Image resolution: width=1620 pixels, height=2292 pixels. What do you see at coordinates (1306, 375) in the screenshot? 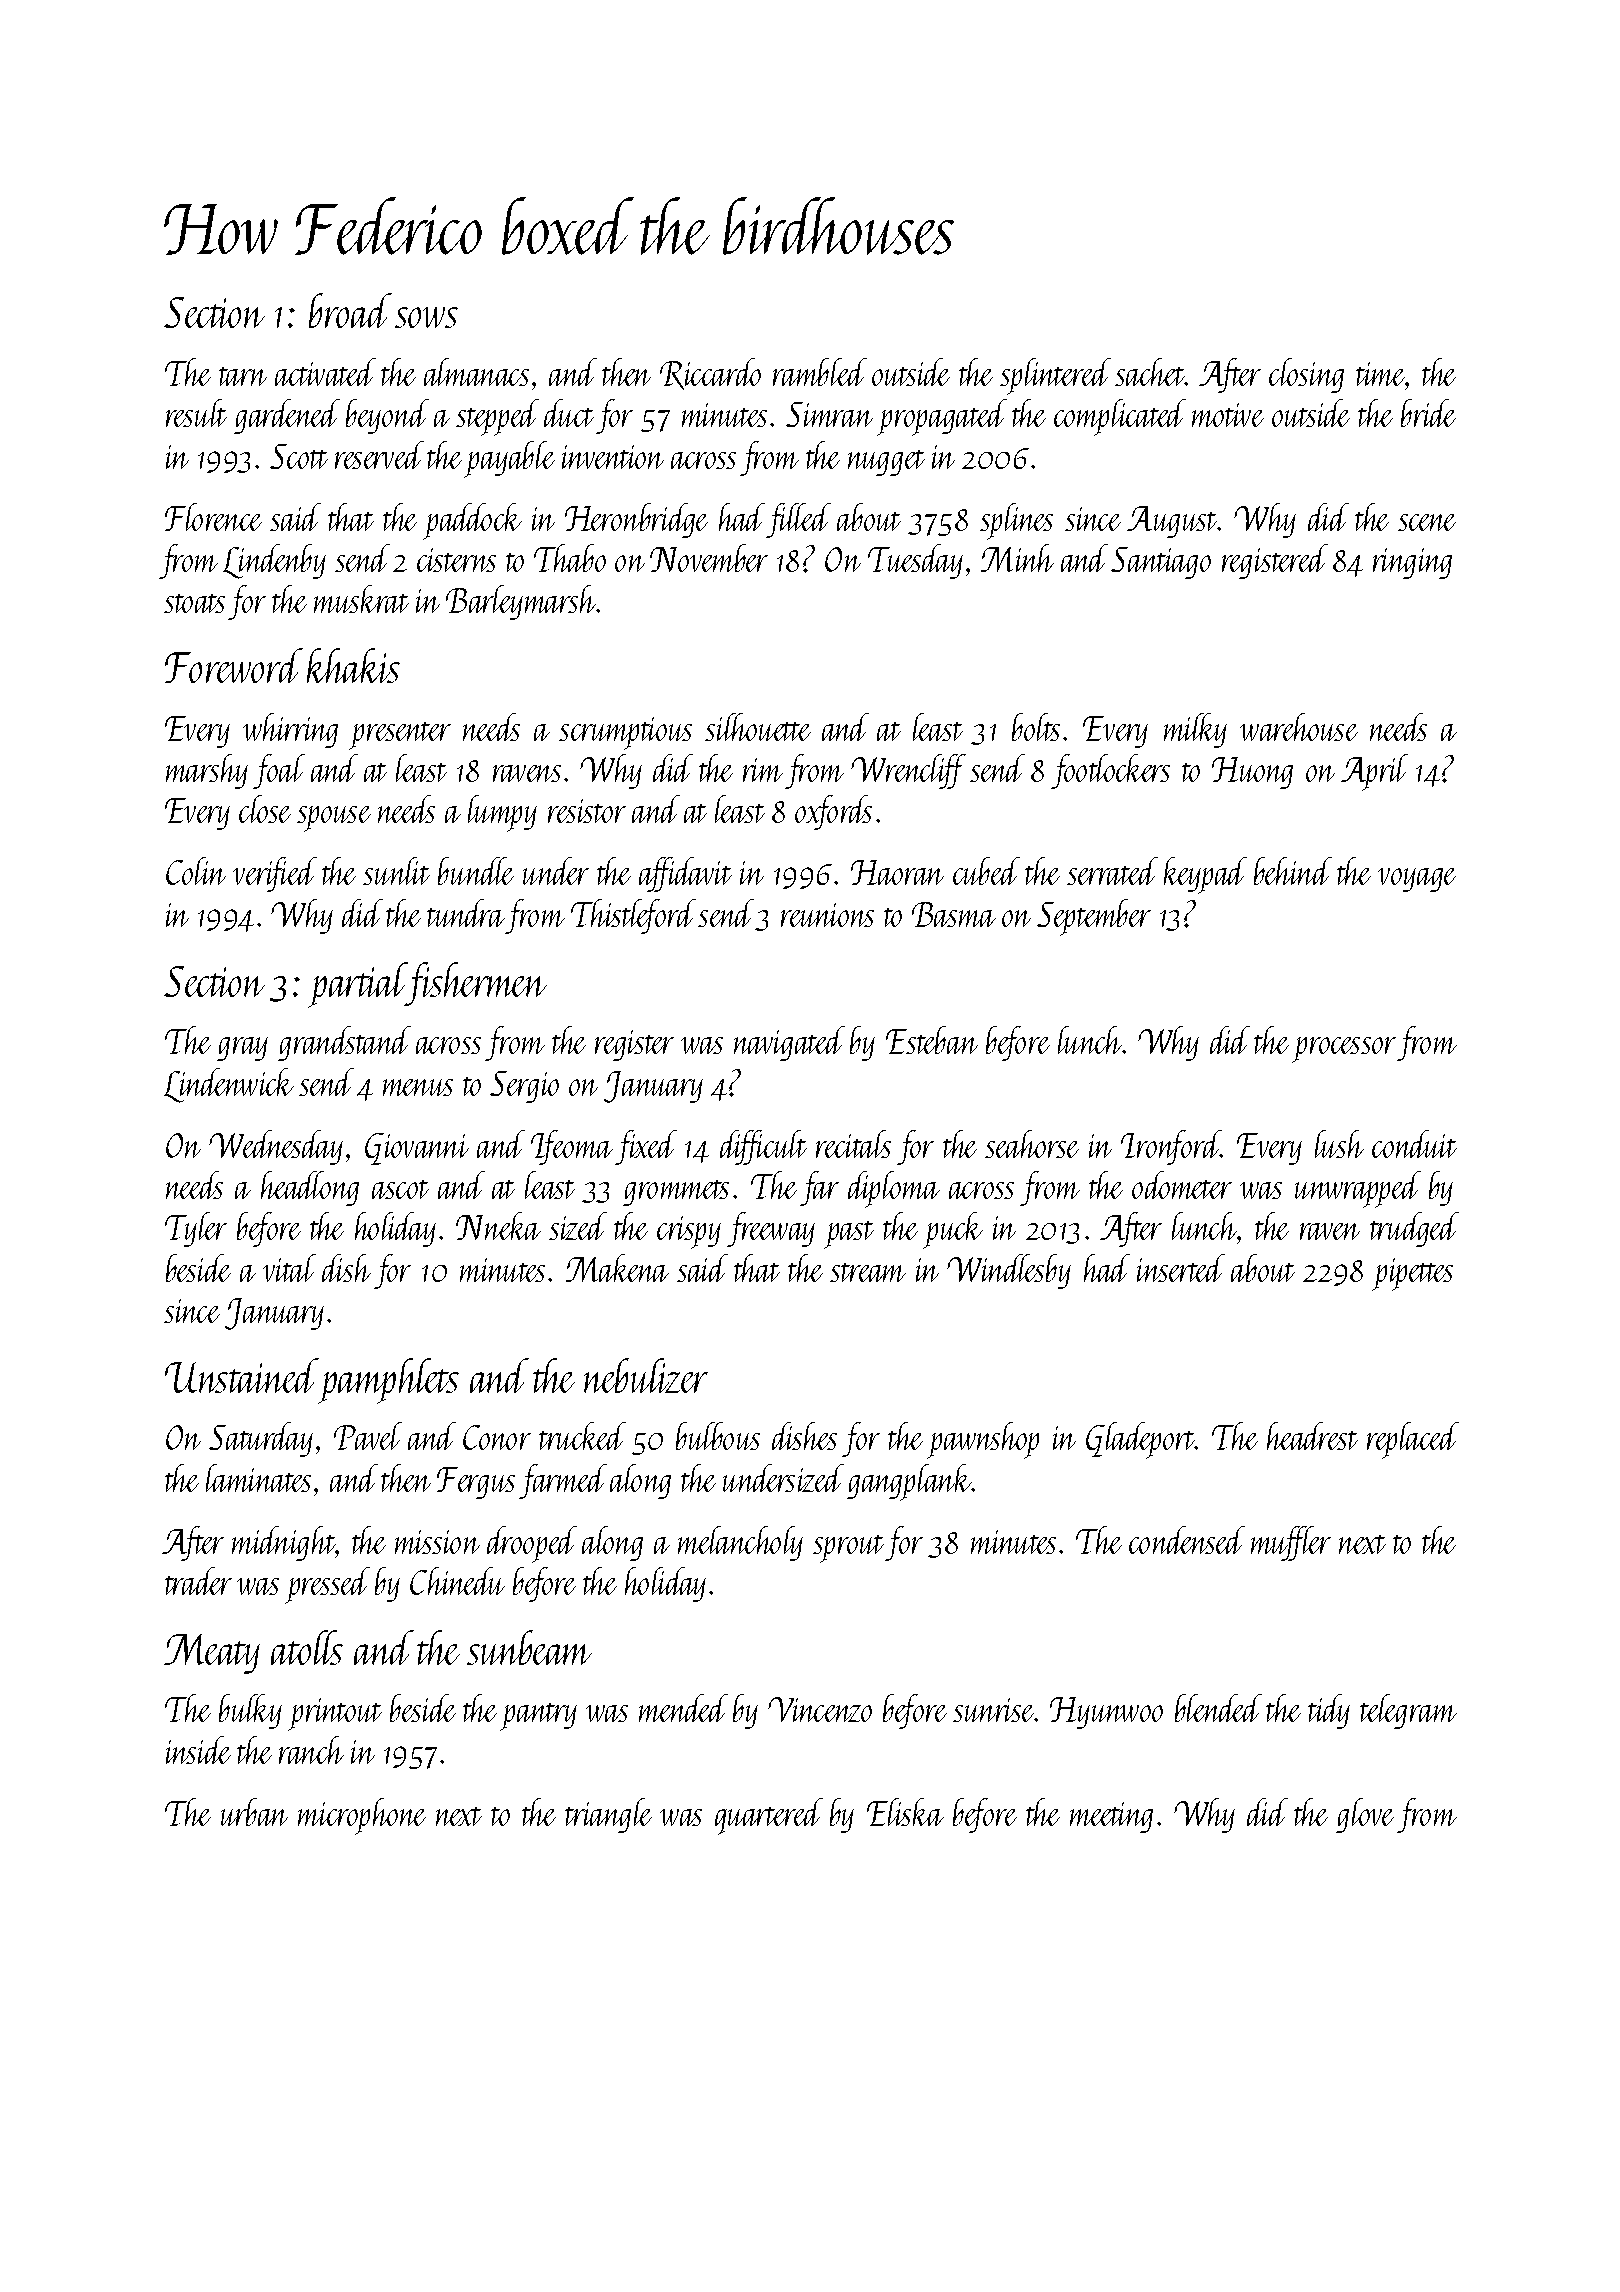
I see `closing` at bounding box center [1306, 375].
